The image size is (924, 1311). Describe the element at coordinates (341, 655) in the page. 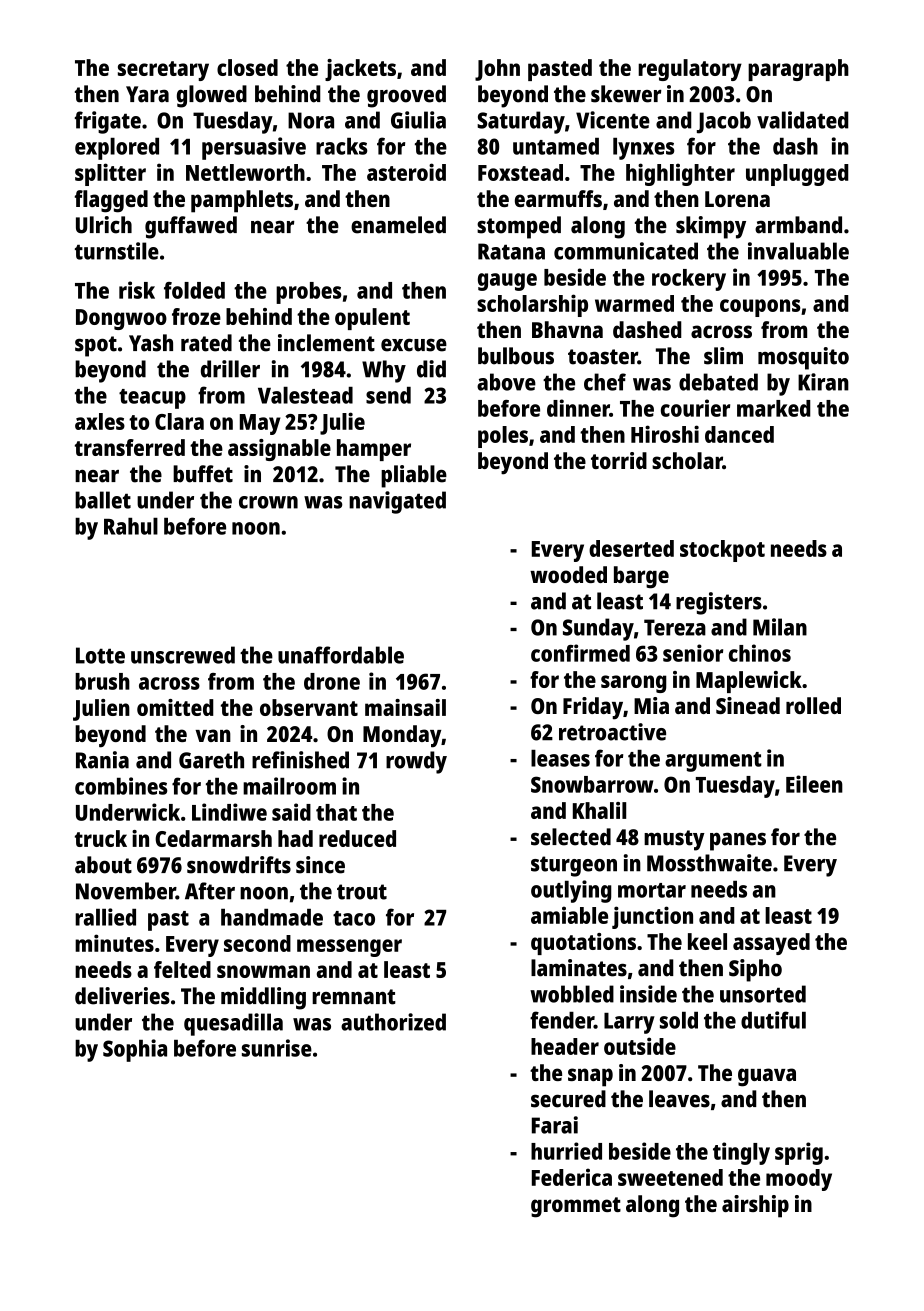

I see `unaffordable` at that location.
